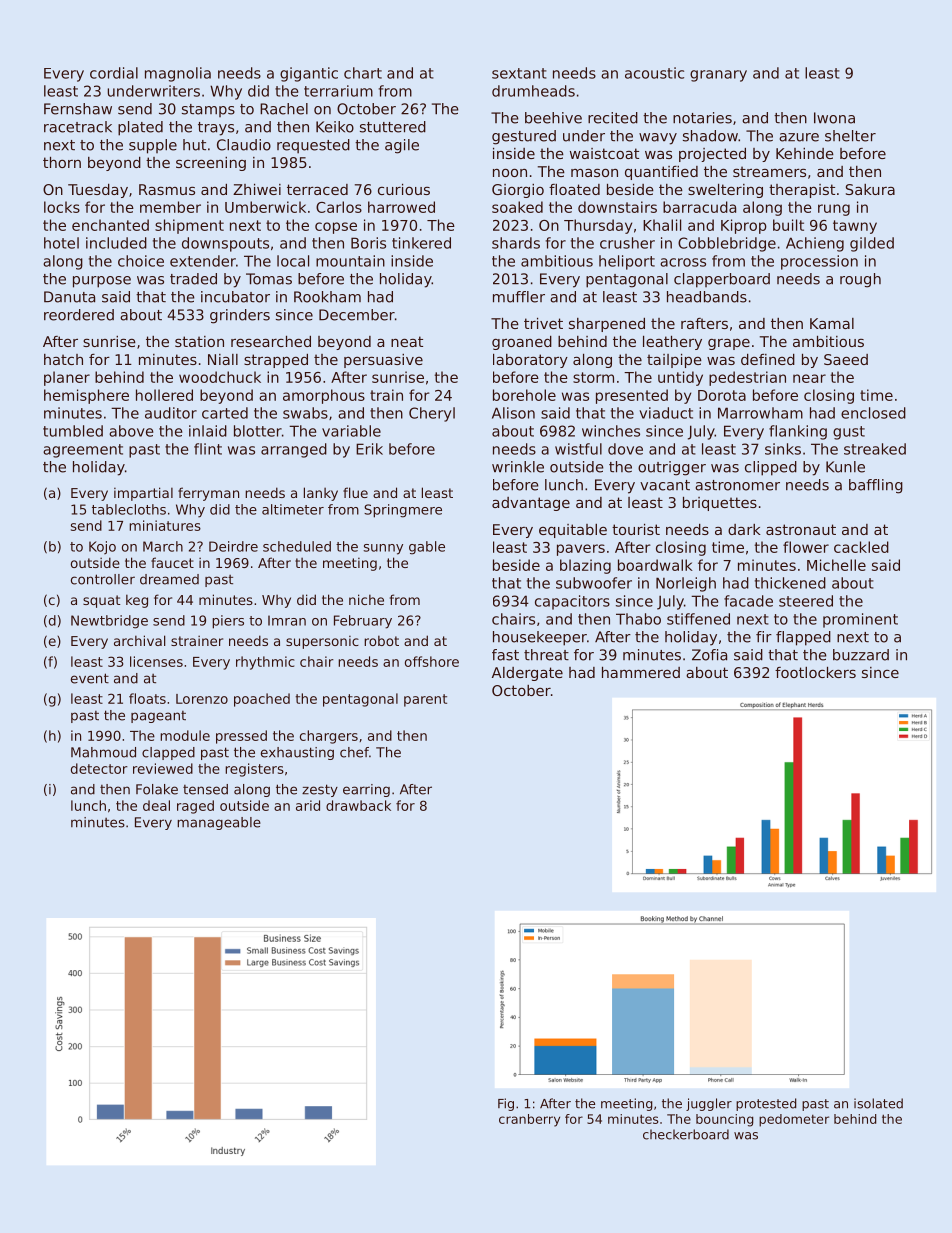 The height and width of the image is (1233, 952). Describe the element at coordinates (297, 546) in the image. I see `scheduled` at that location.
